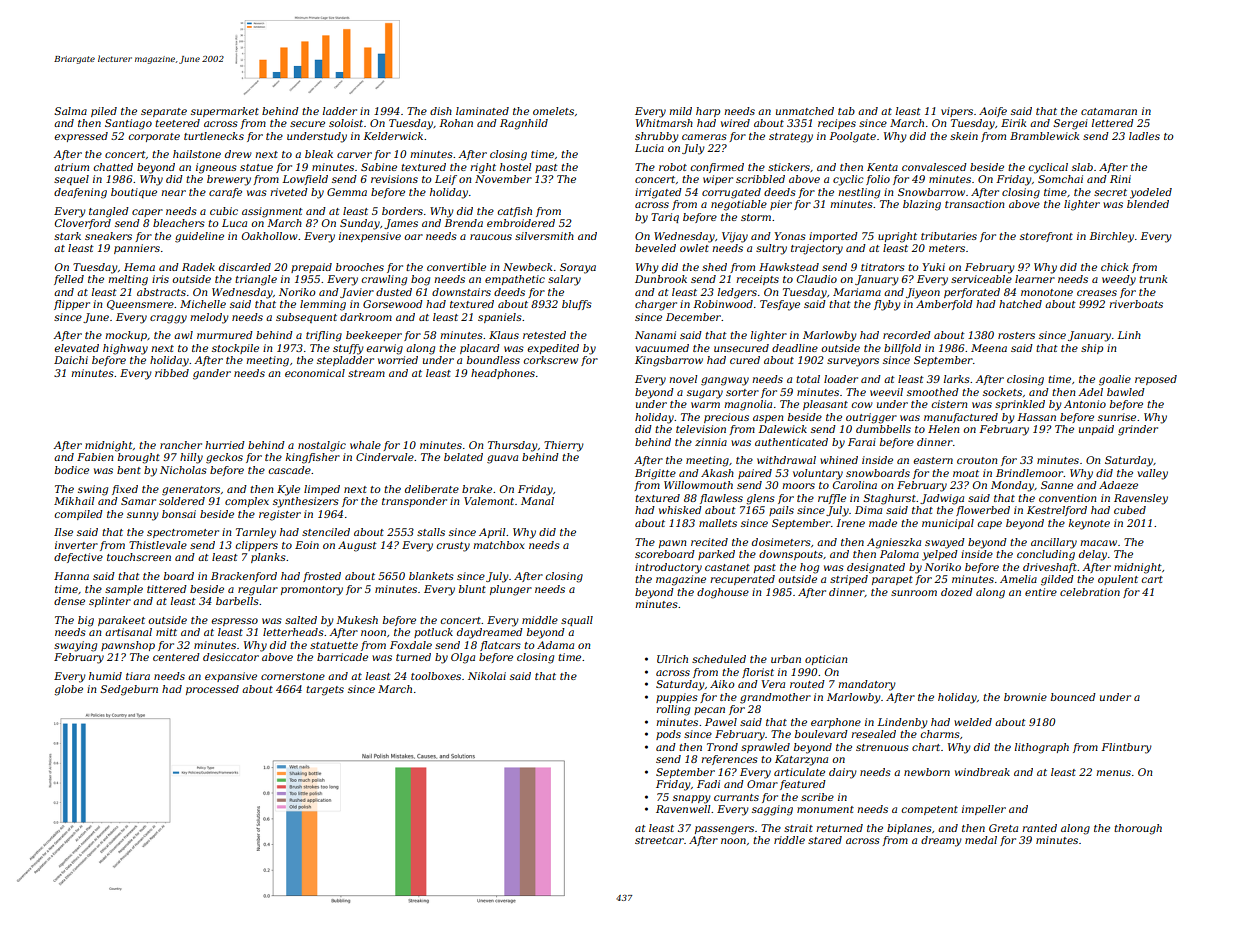  Describe the element at coordinates (659, 840) in the image. I see `streetcar` at that location.
